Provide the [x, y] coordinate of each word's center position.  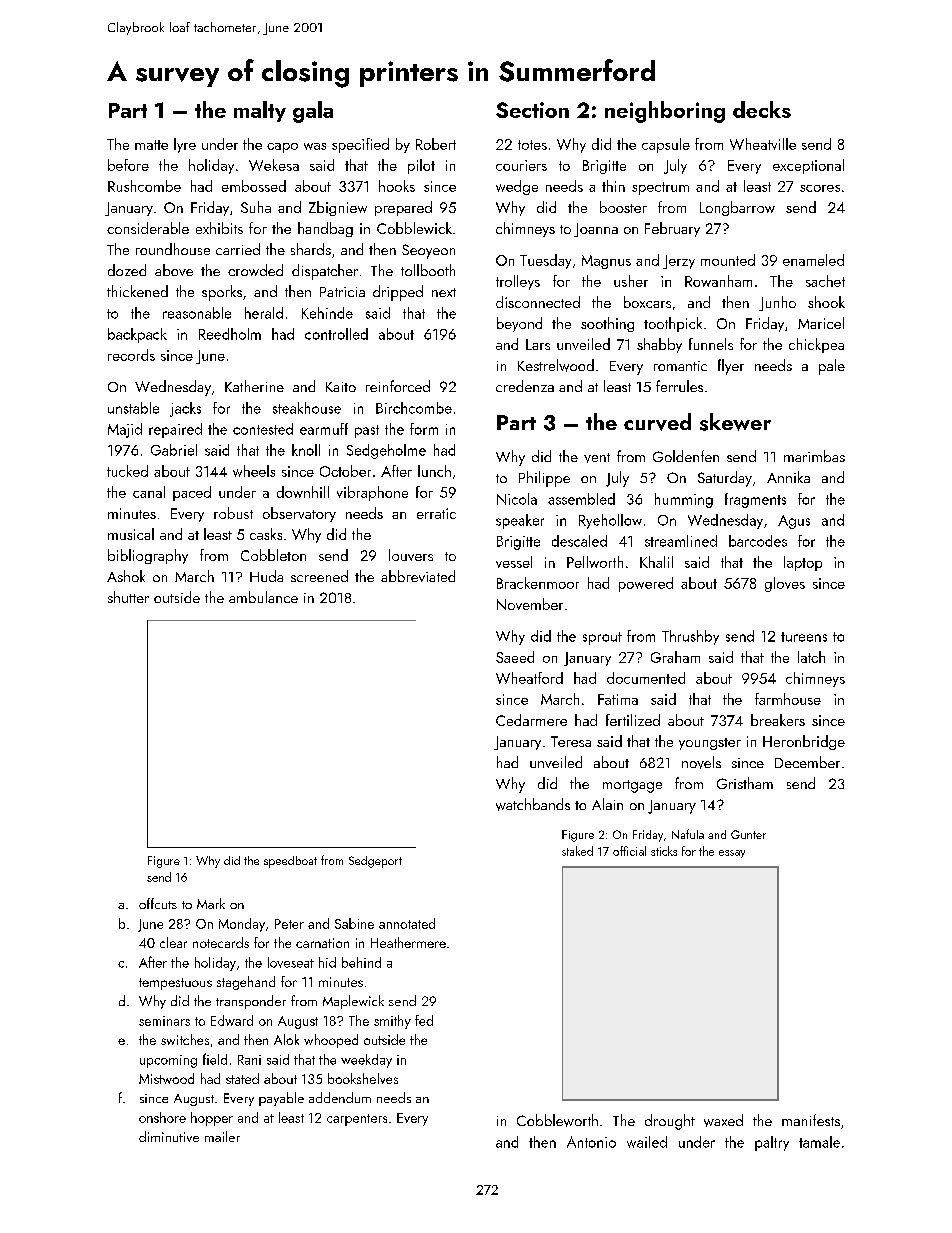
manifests [811, 1120]
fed [424, 1020]
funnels [711, 344]
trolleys [518, 282]
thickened [137, 291]
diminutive [169, 1136]
